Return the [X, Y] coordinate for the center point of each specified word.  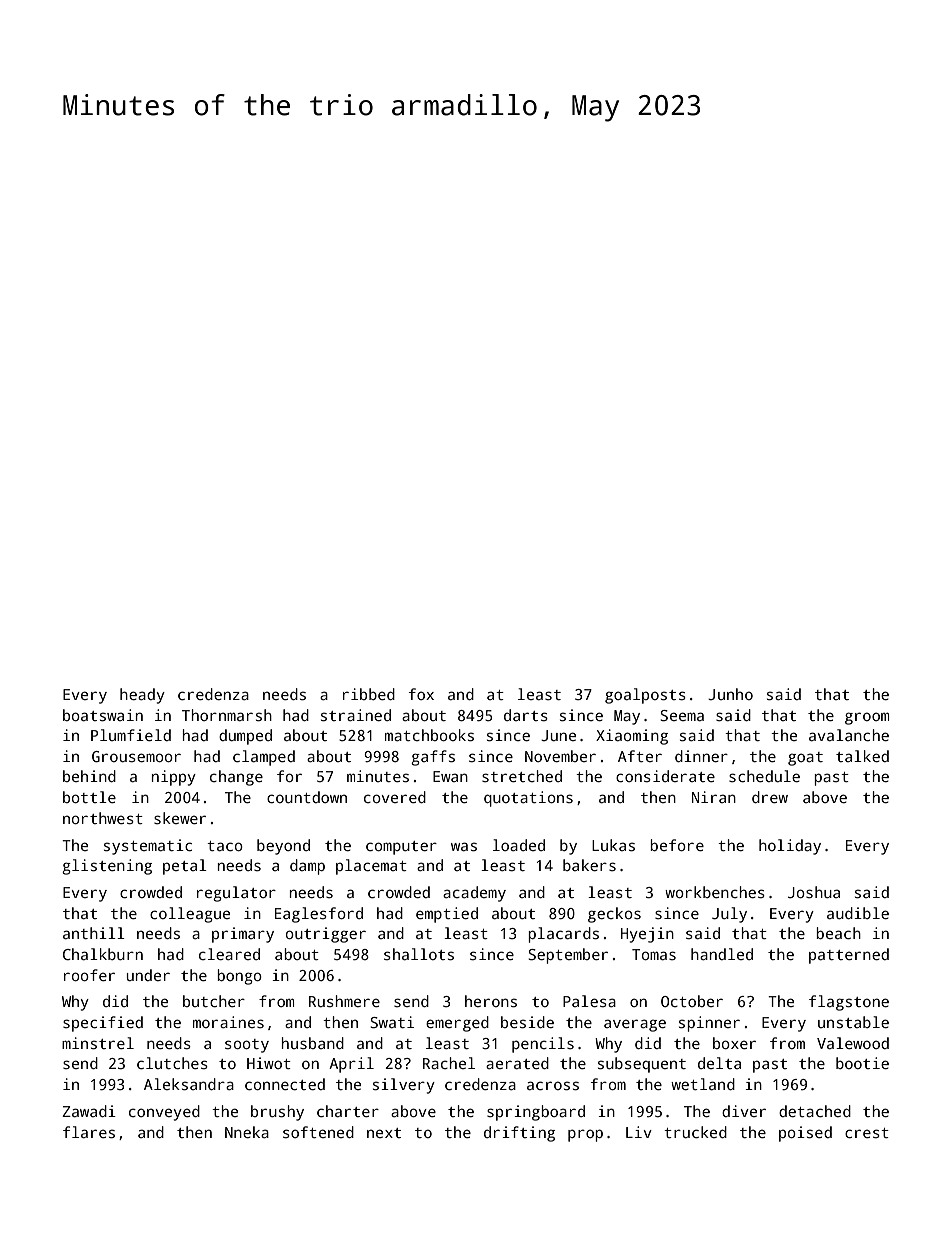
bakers [589, 865]
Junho [730, 694]
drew [770, 797]
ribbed [369, 694]
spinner [709, 1024]
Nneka [247, 1132]
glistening [107, 867]
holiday [790, 847]
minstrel [98, 1043]
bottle [89, 797]
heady [142, 696]
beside [527, 1022]
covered [395, 797]
